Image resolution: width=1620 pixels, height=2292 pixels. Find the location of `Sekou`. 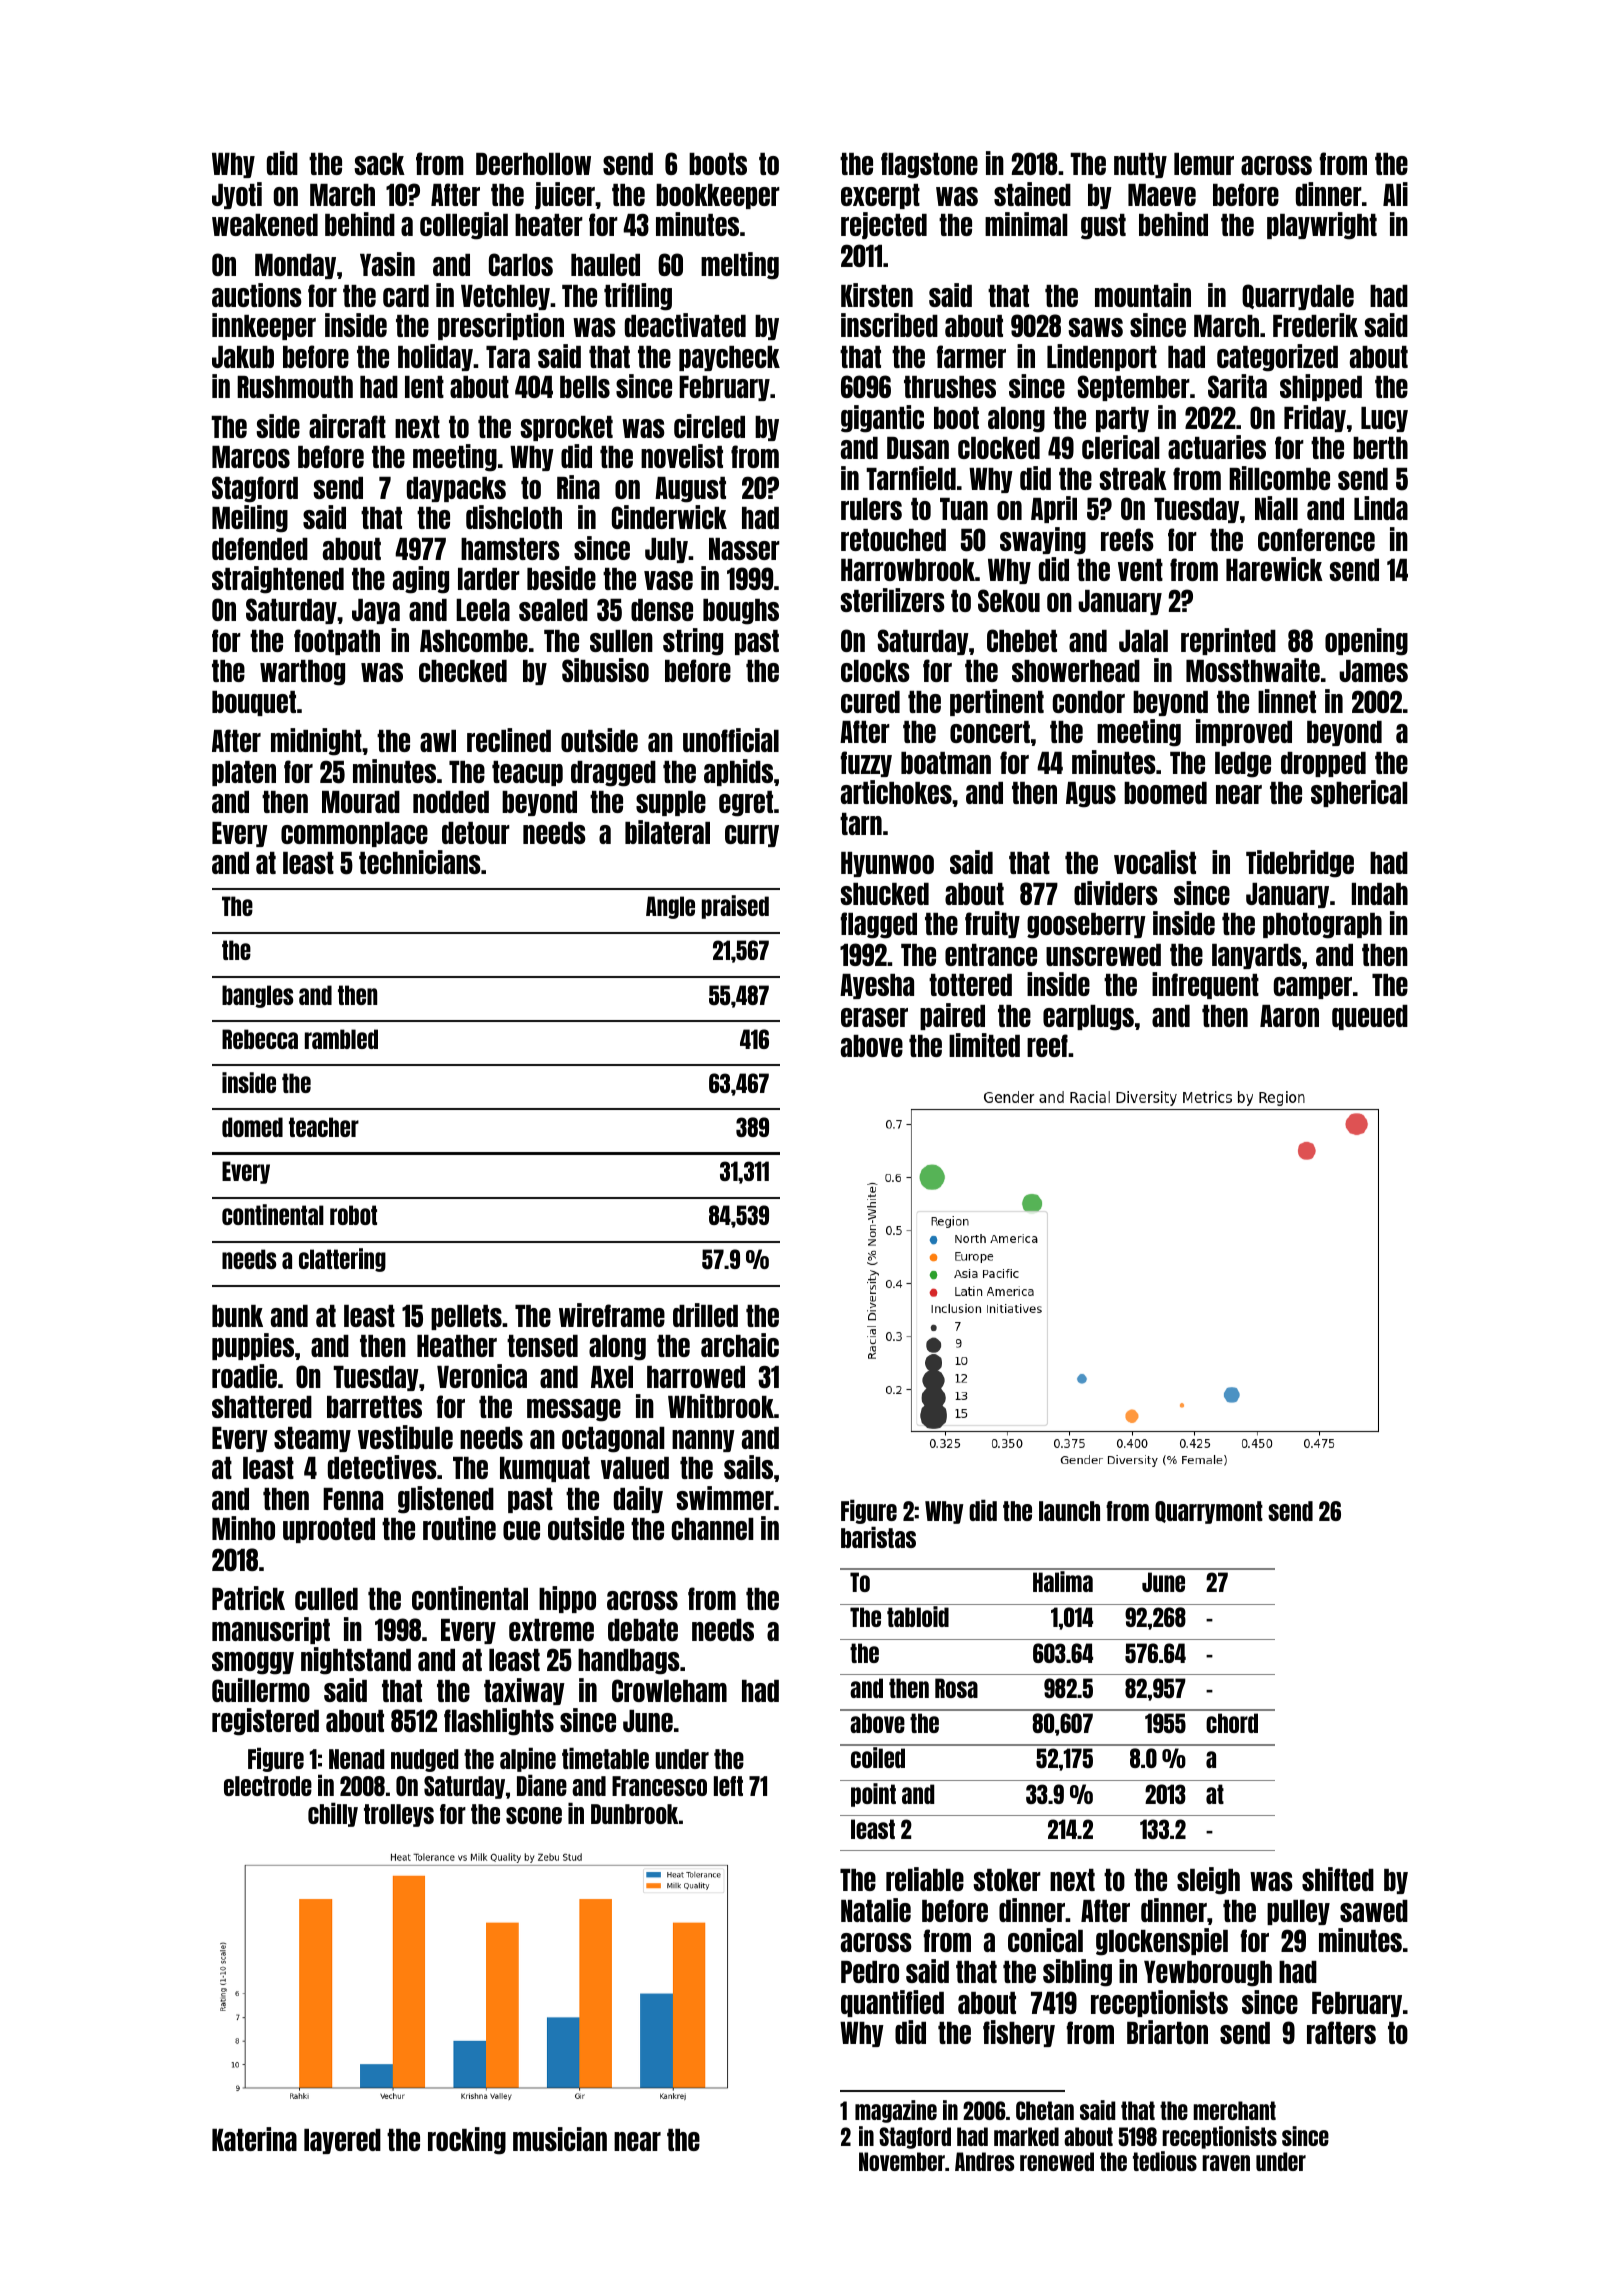

Sekou is located at coordinates (1009, 600).
